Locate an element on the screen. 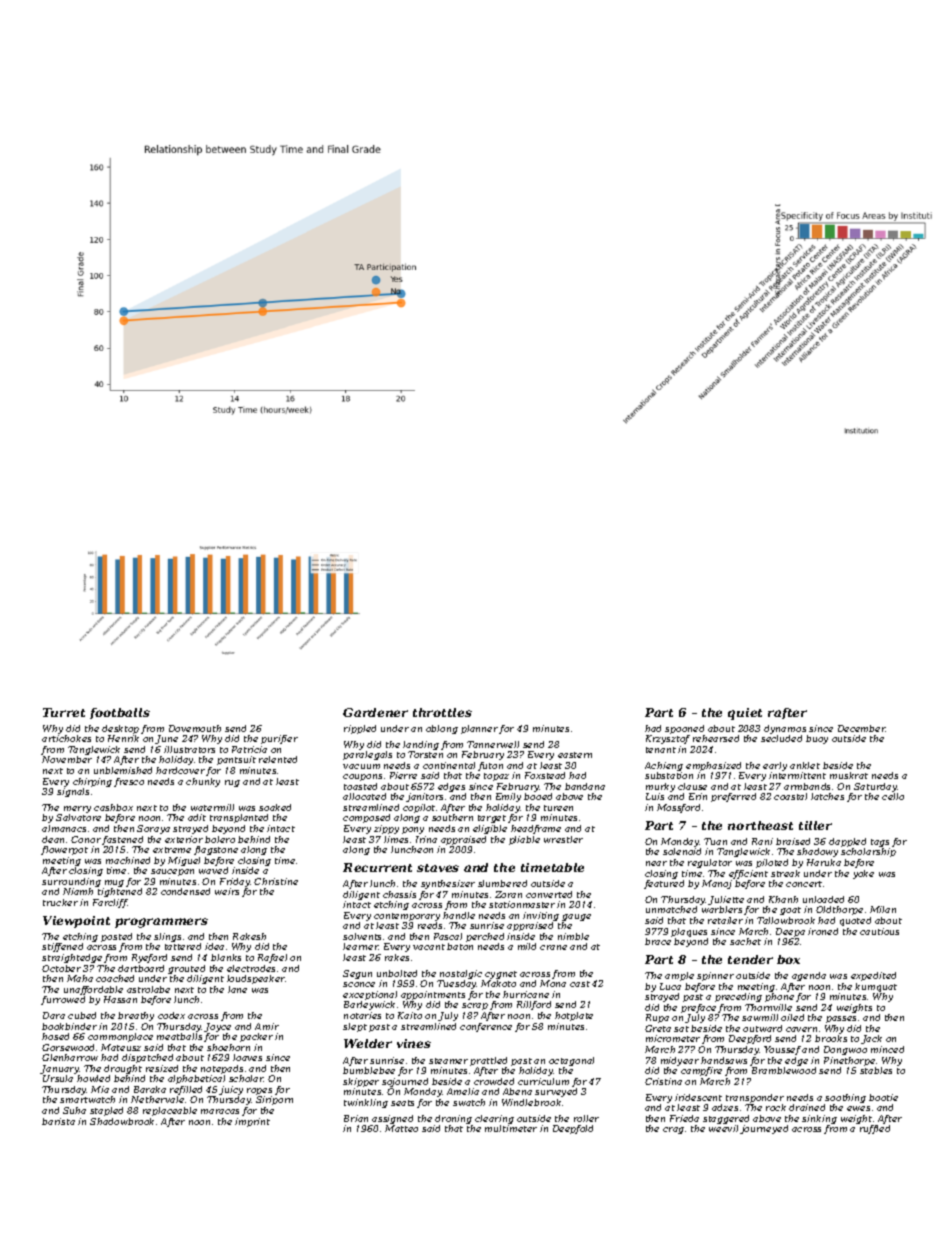  quiet is located at coordinates (745, 714).
